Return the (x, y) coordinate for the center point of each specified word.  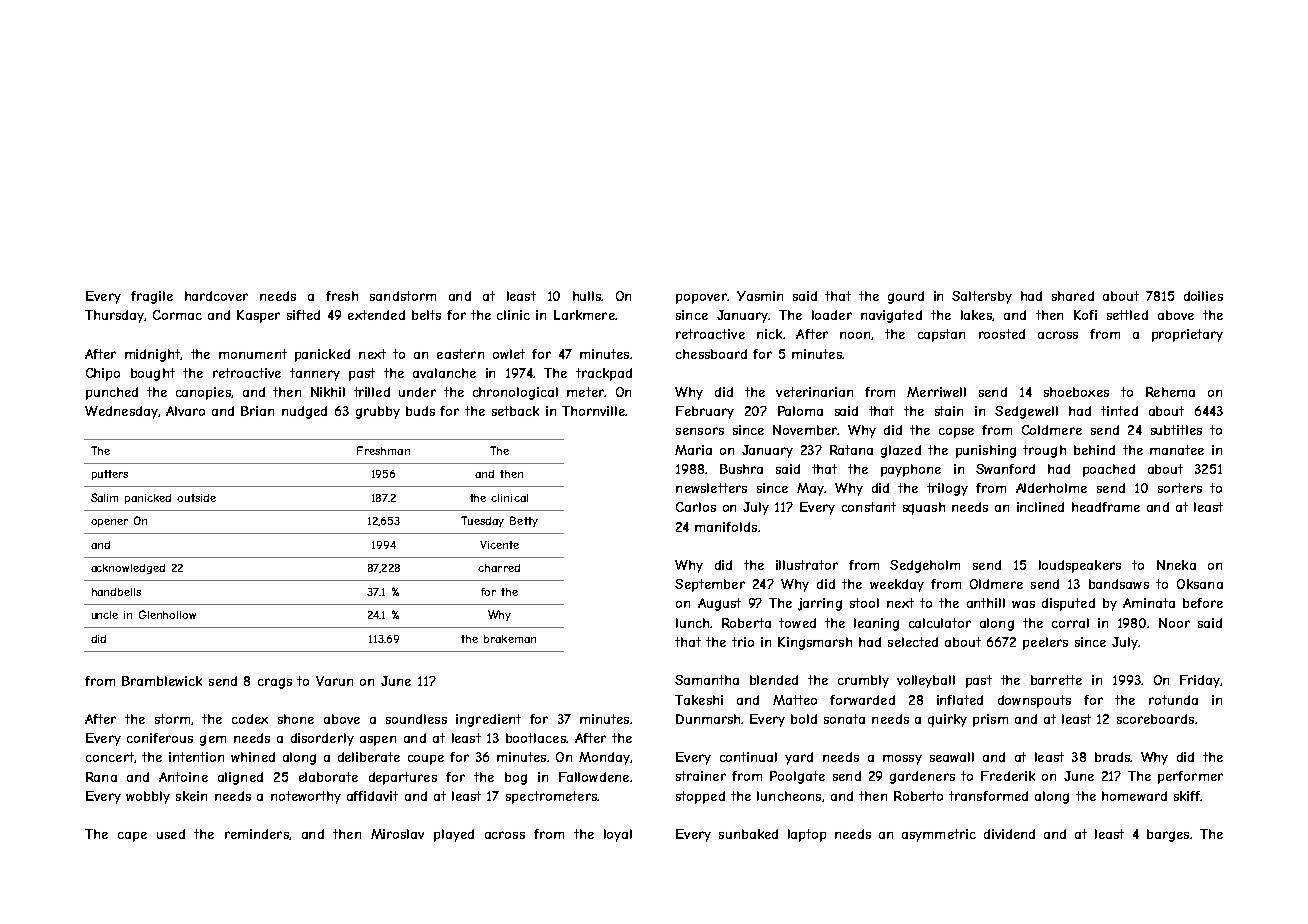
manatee (1177, 450)
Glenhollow (167, 614)
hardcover (216, 296)
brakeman (510, 639)
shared (1073, 296)
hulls (587, 296)
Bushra (741, 469)
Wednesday (121, 412)
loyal (618, 835)
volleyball (926, 681)
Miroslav (397, 834)
